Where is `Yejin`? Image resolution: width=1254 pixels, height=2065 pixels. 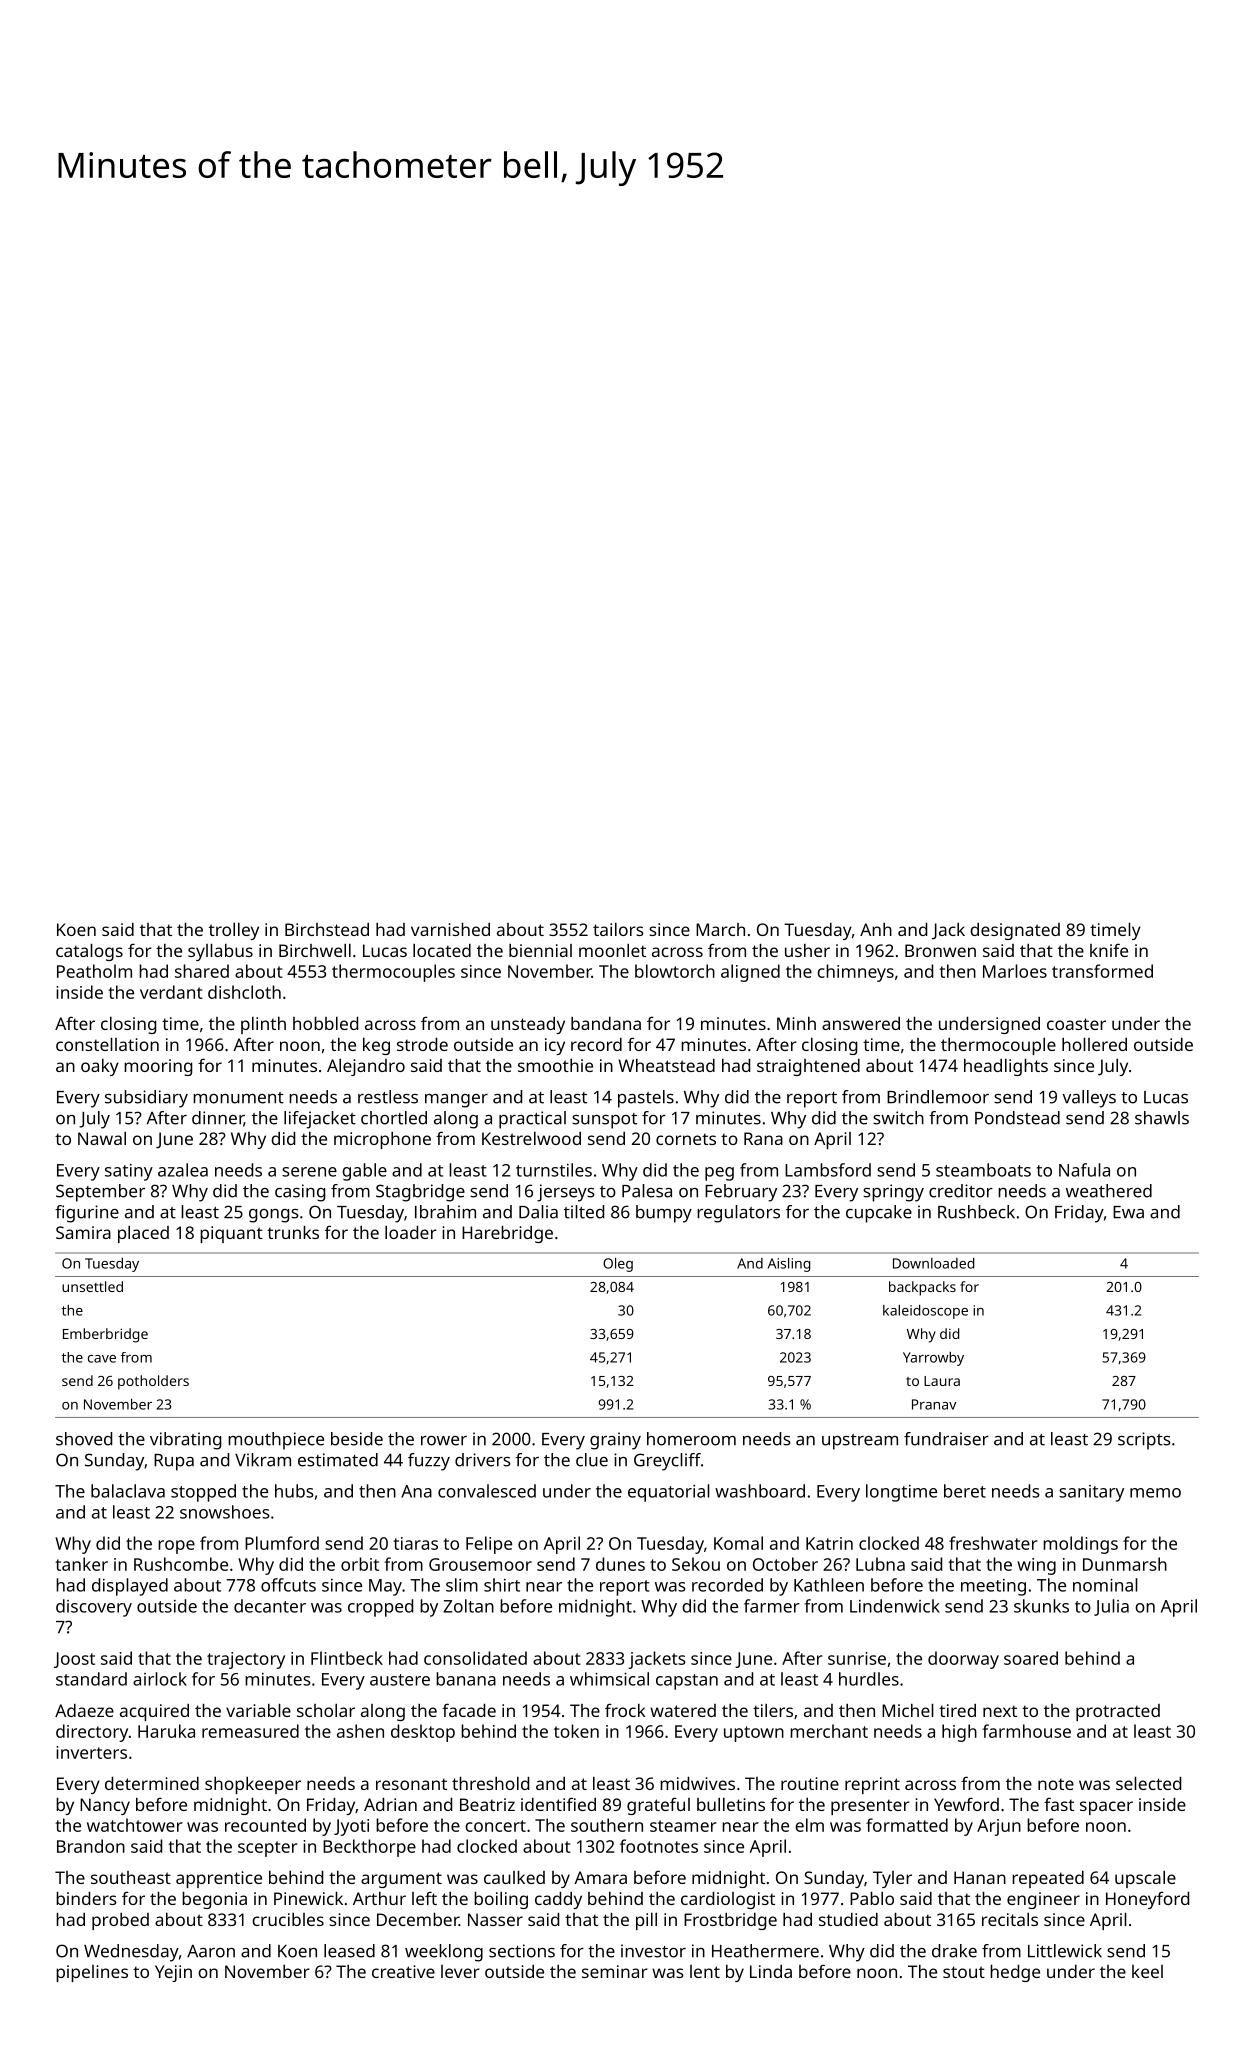
Yejin is located at coordinates (173, 1973).
